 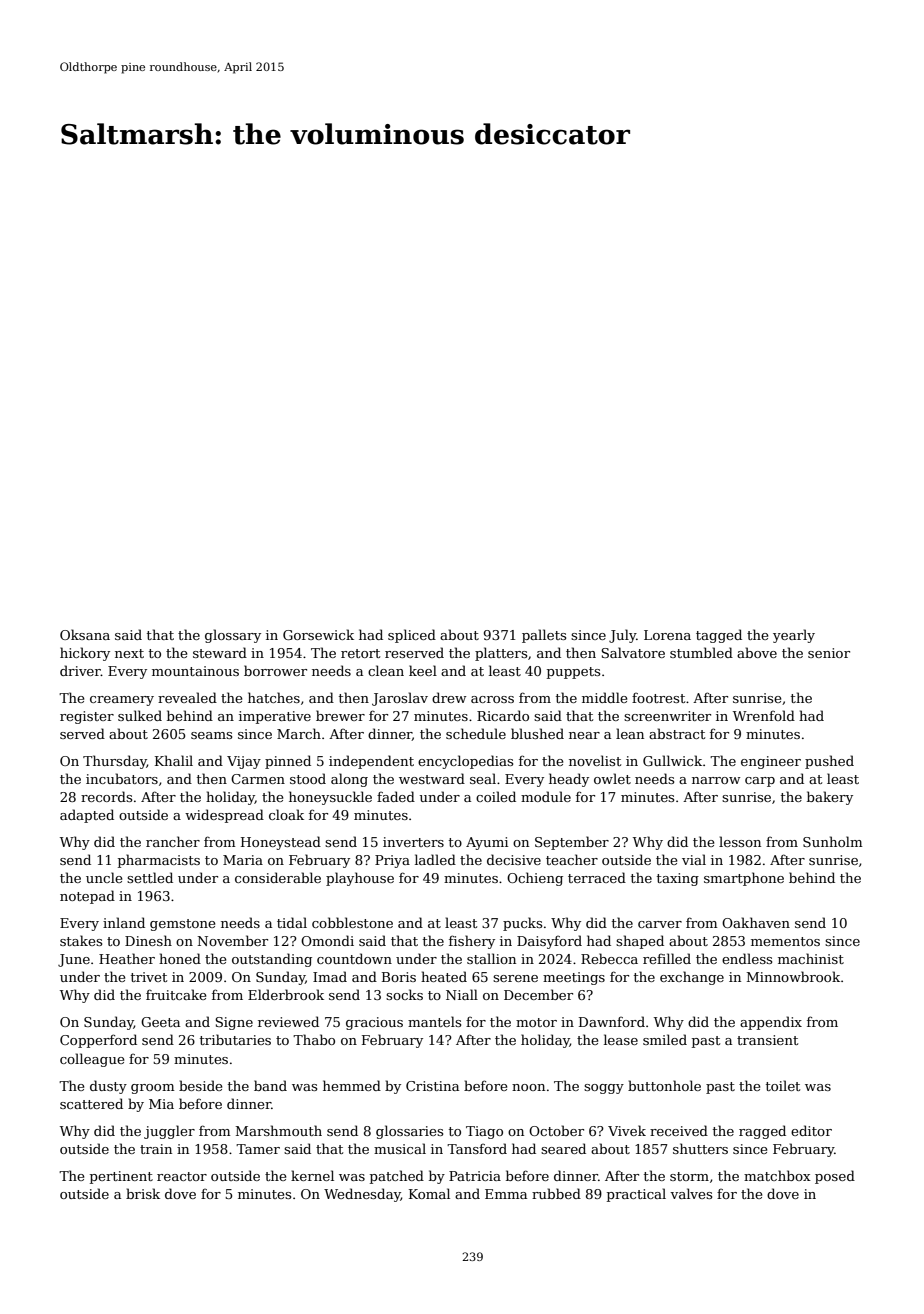 What do you see at coordinates (235, 1039) in the image?
I see `tributaries` at bounding box center [235, 1039].
